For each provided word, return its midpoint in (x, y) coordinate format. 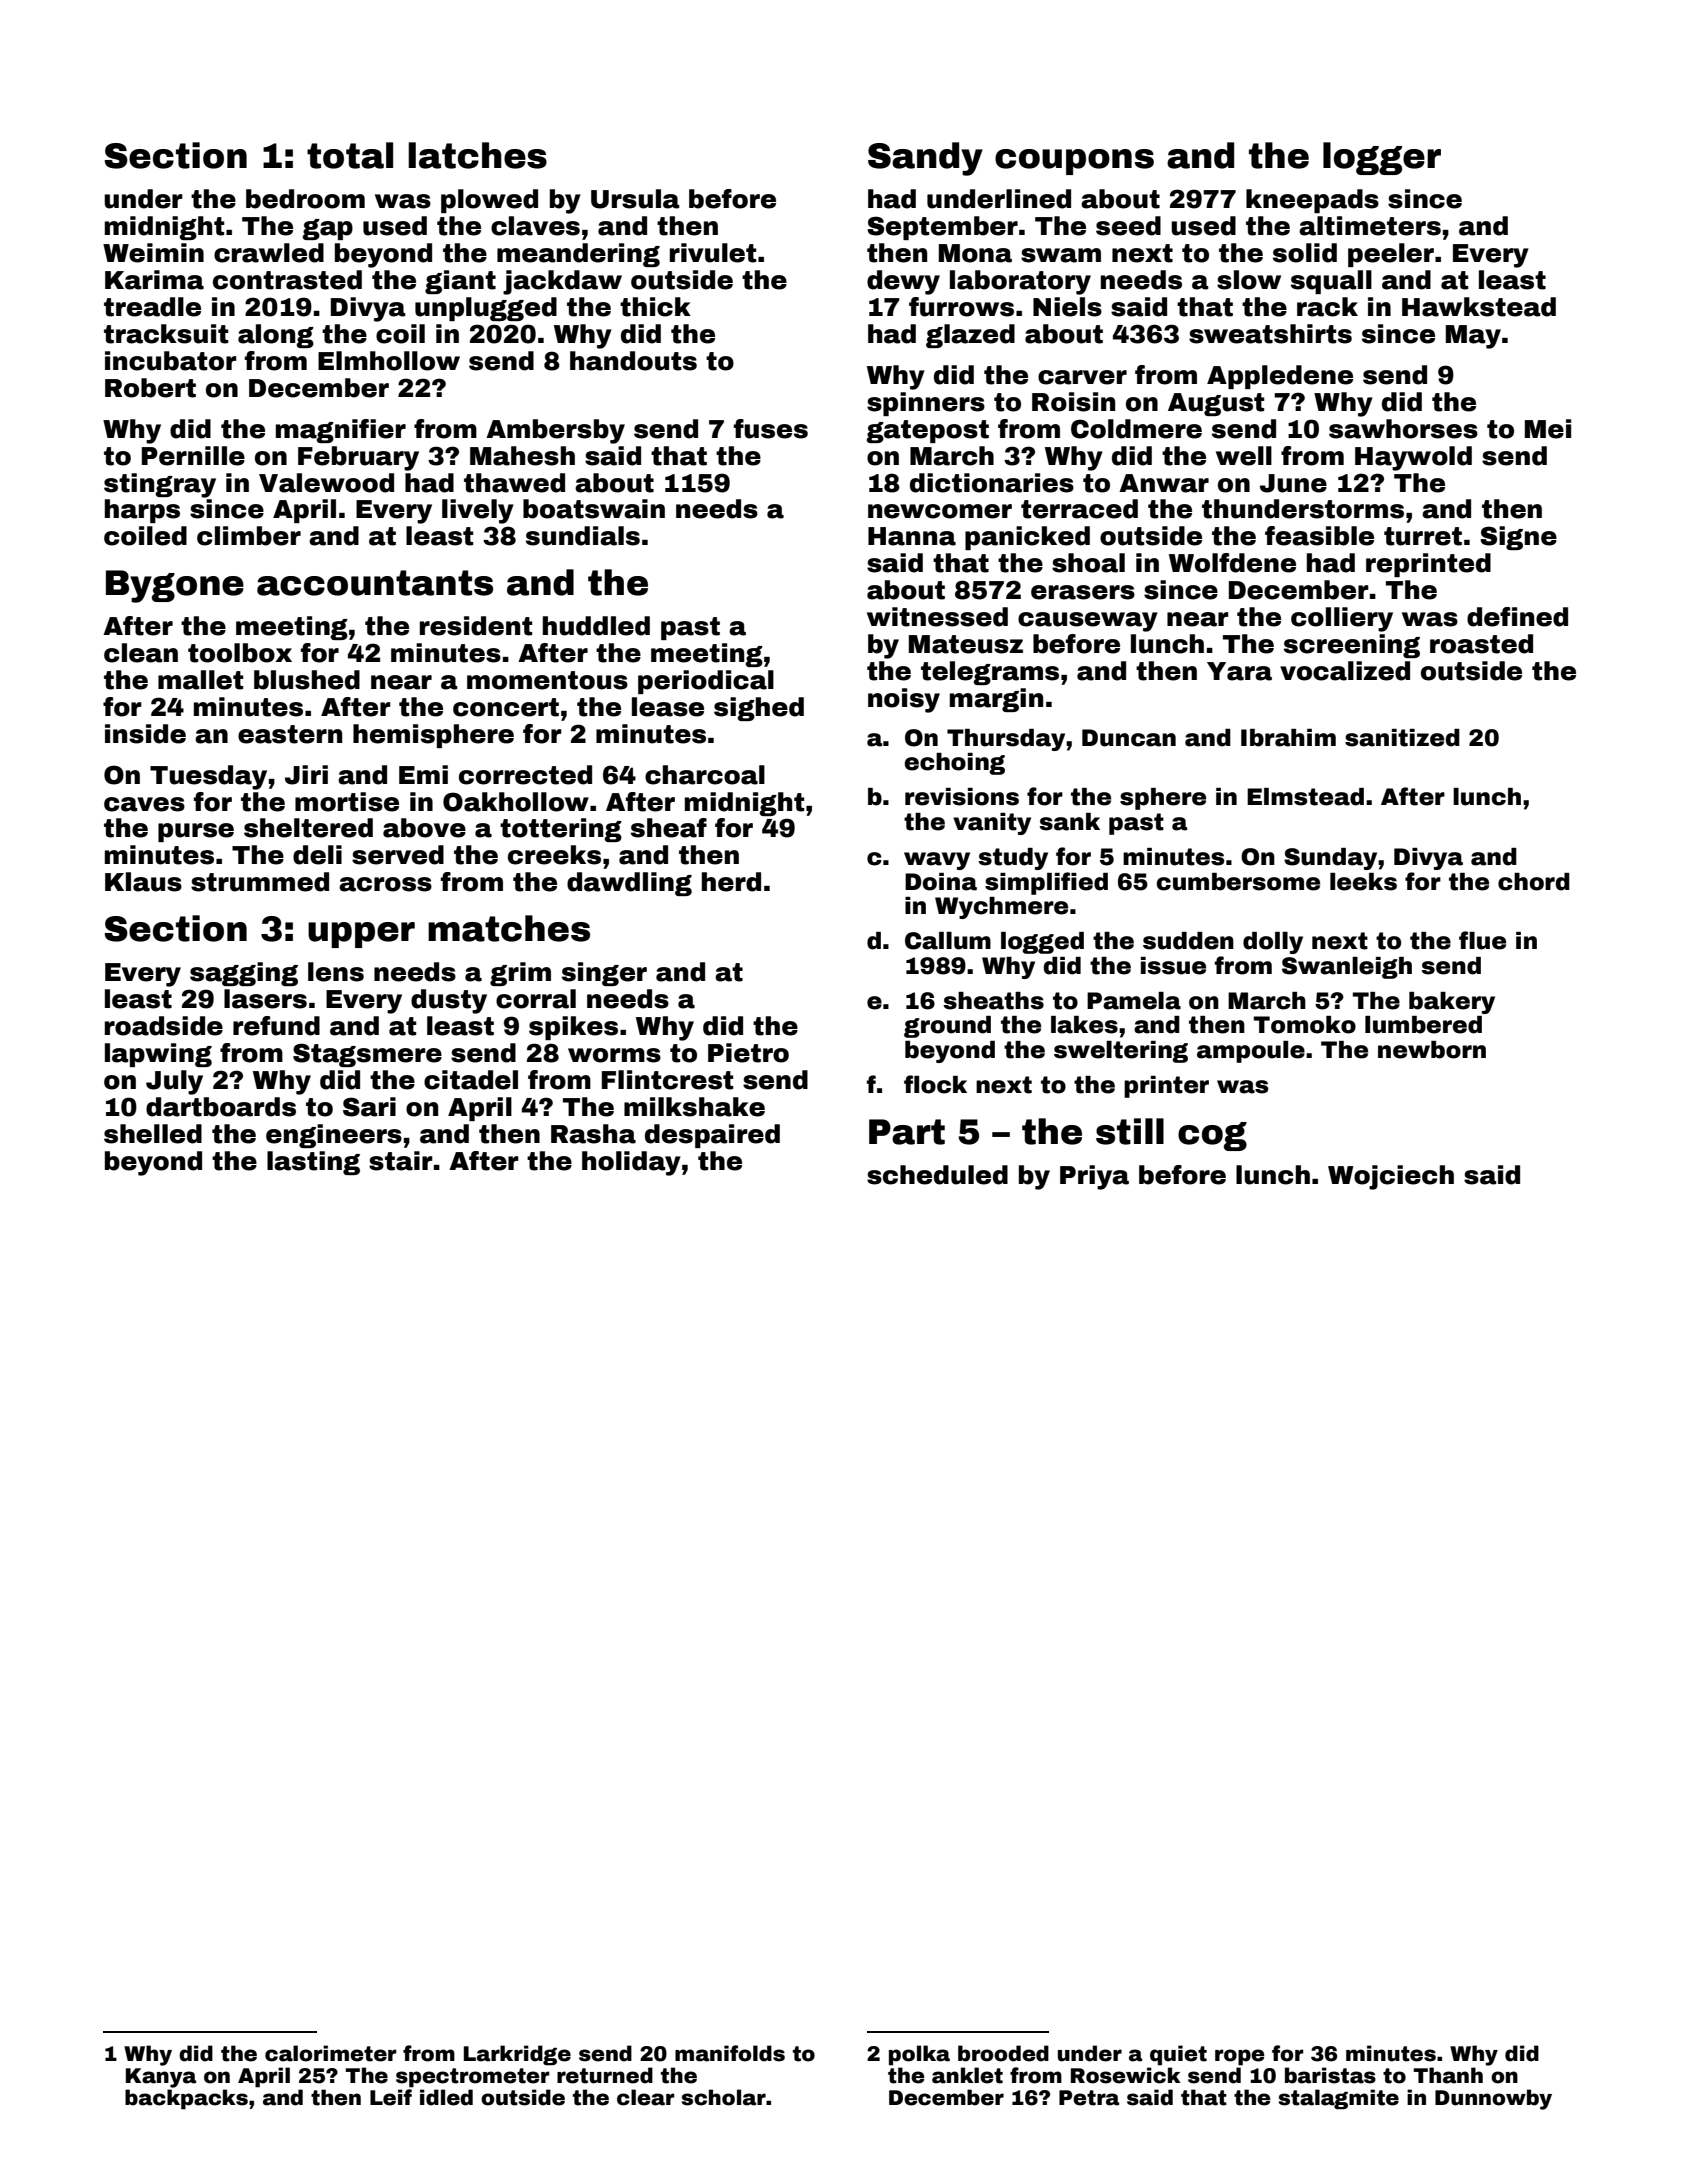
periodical (706, 682)
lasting (313, 1163)
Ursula (635, 199)
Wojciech (1391, 1177)
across (385, 884)
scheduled (937, 1175)
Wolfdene (1232, 563)
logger (1382, 158)
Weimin (153, 253)
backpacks (186, 2099)
